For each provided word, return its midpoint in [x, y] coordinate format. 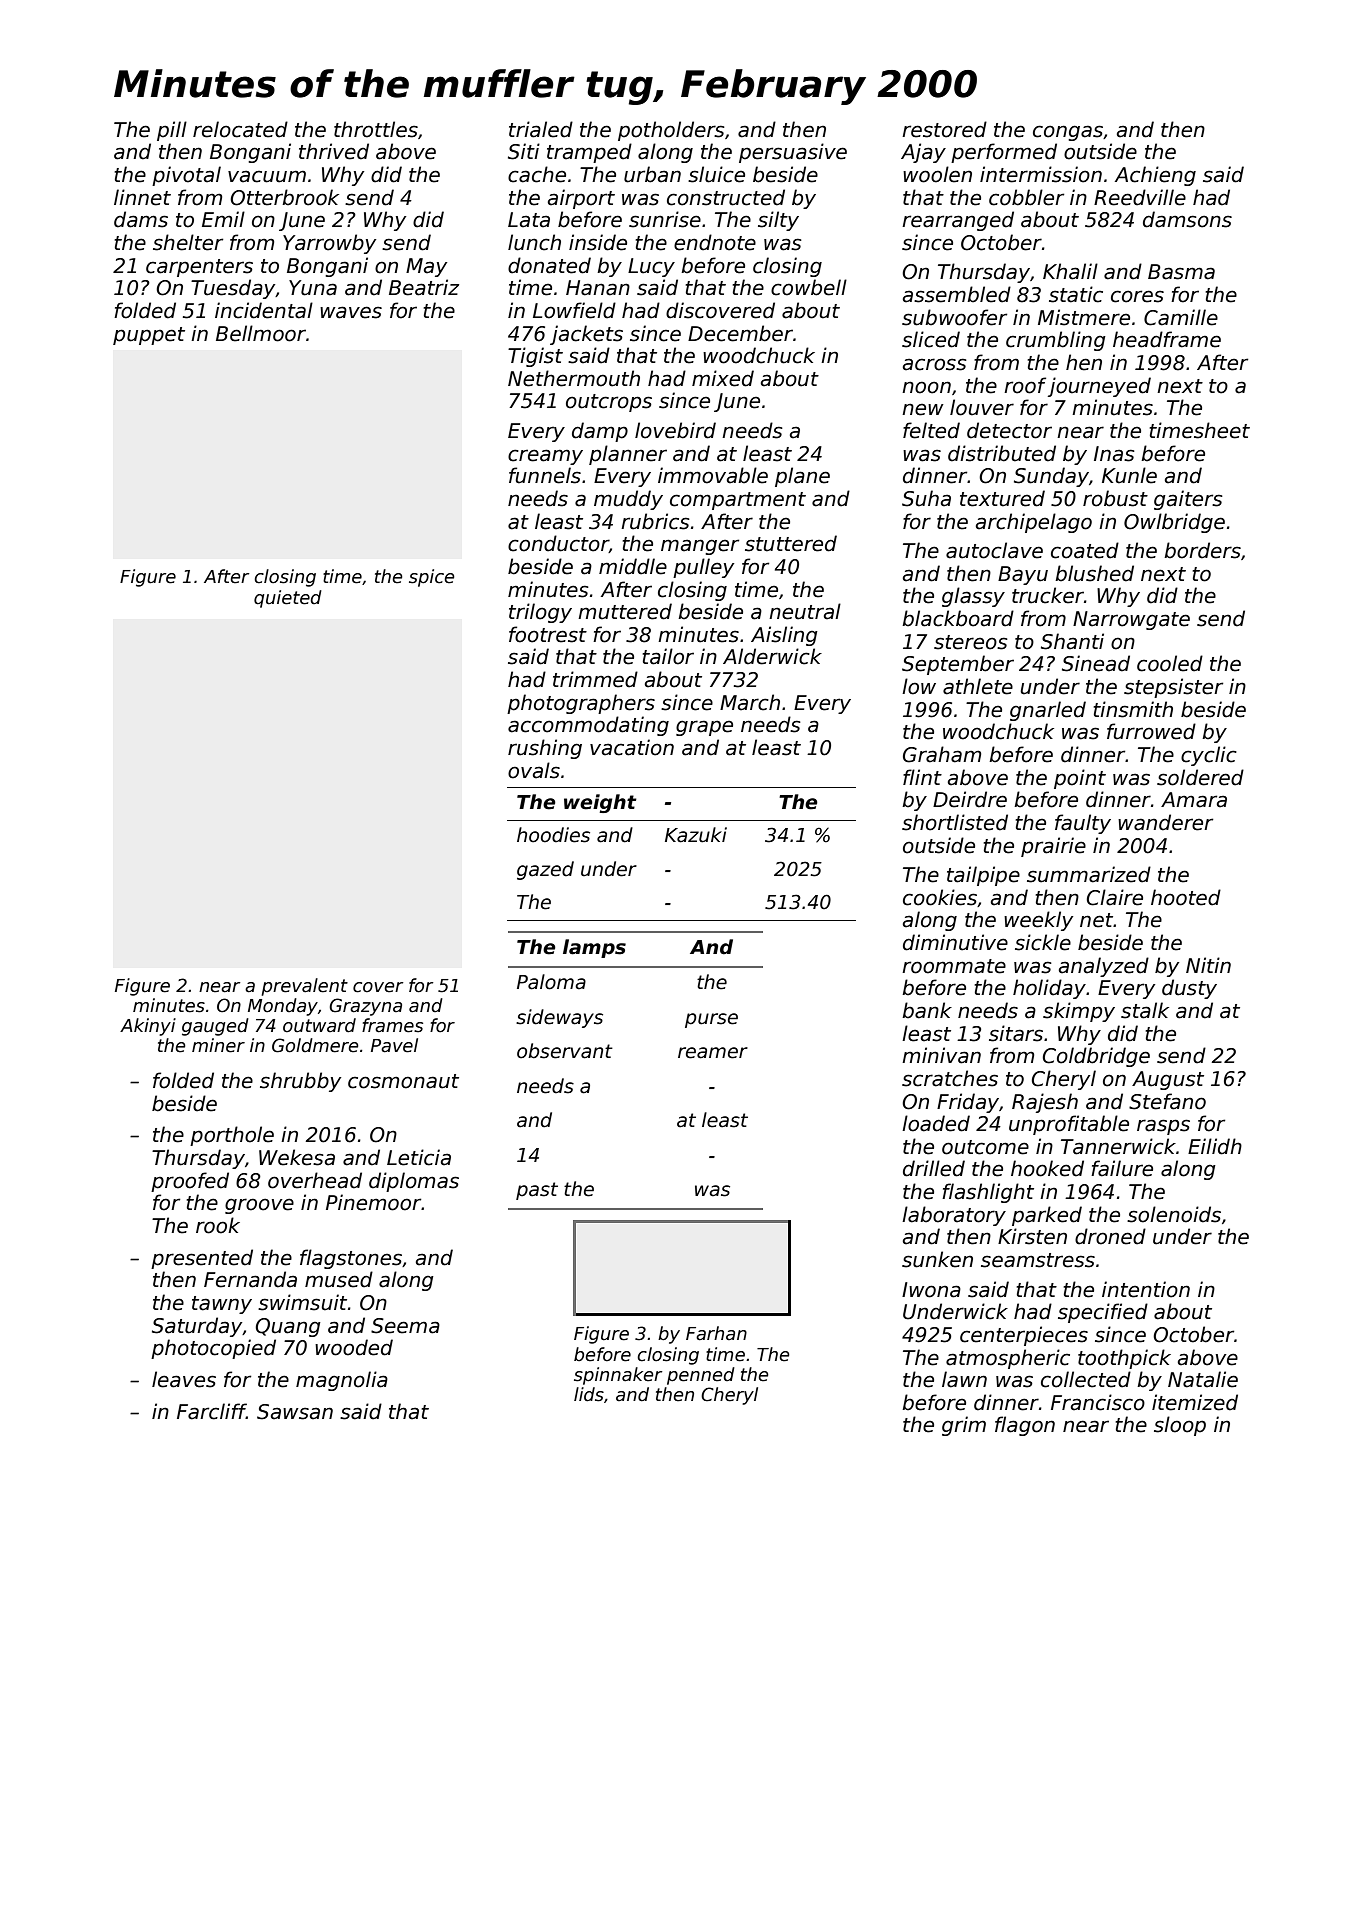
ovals [534, 770]
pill [172, 131]
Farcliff [211, 1411]
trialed [541, 129]
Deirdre [970, 799]
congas [1068, 133]
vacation [632, 747]
